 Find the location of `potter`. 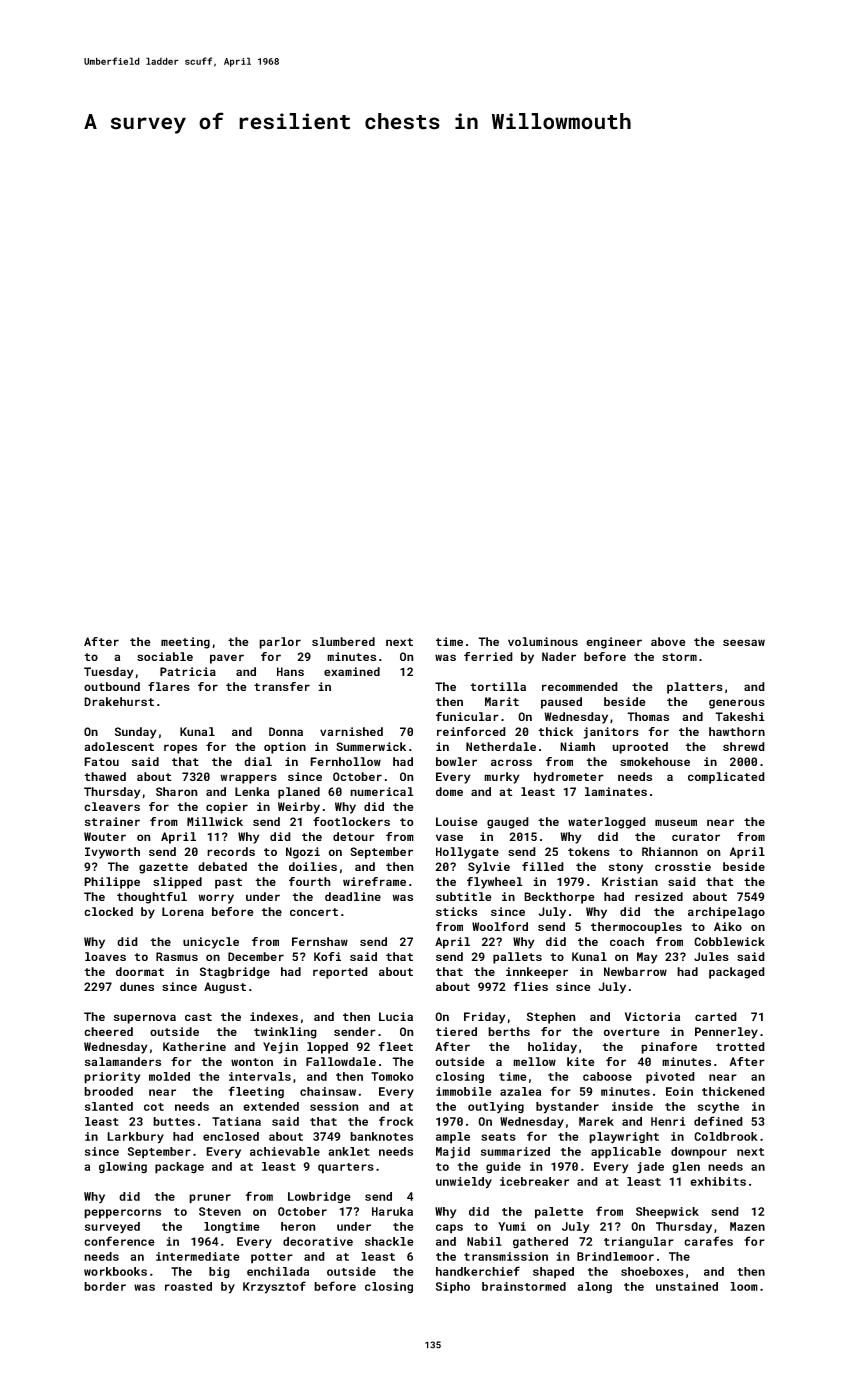

potter is located at coordinates (272, 1258).
